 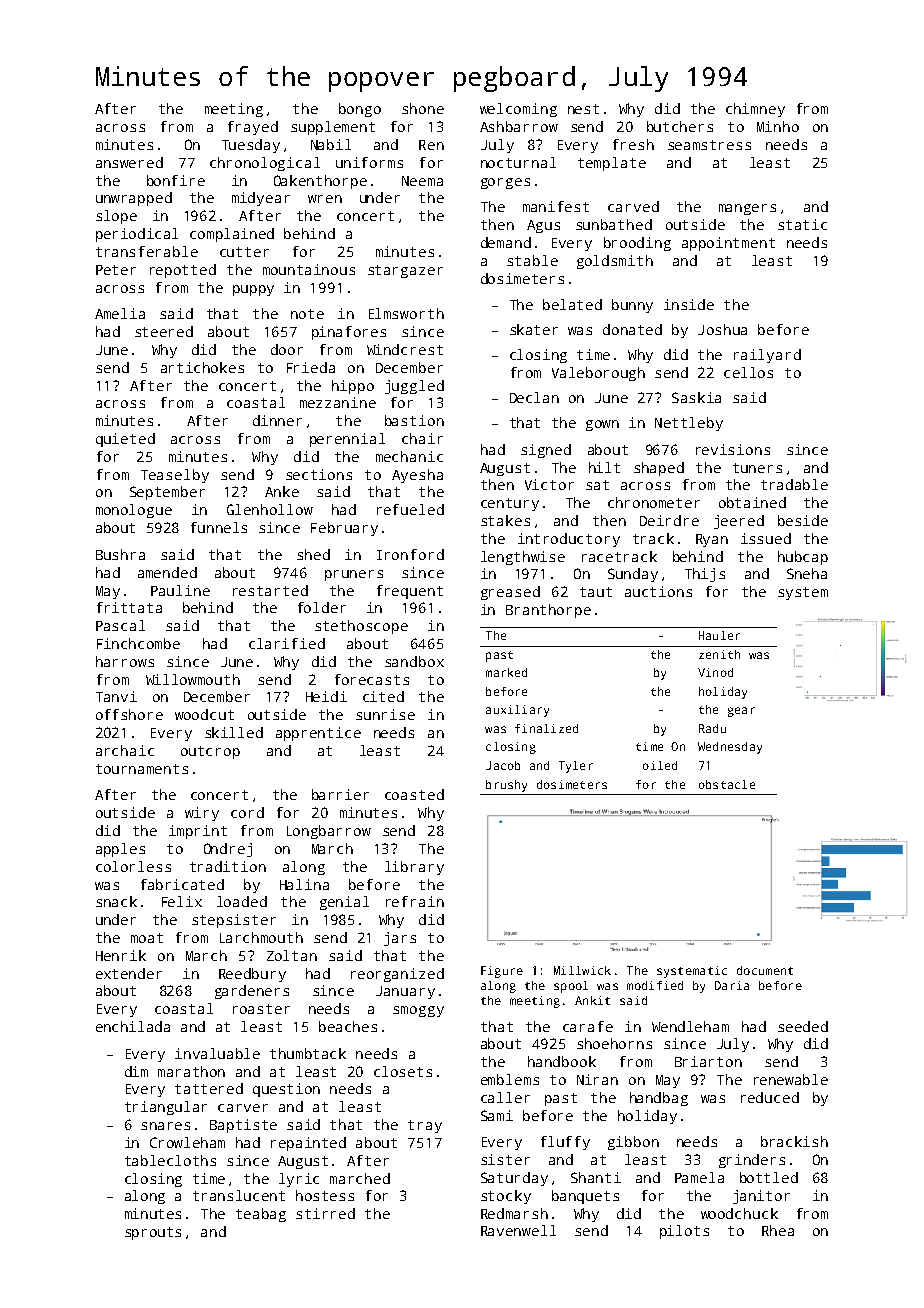 What do you see at coordinates (354, 575) in the image?
I see `pruners` at bounding box center [354, 575].
